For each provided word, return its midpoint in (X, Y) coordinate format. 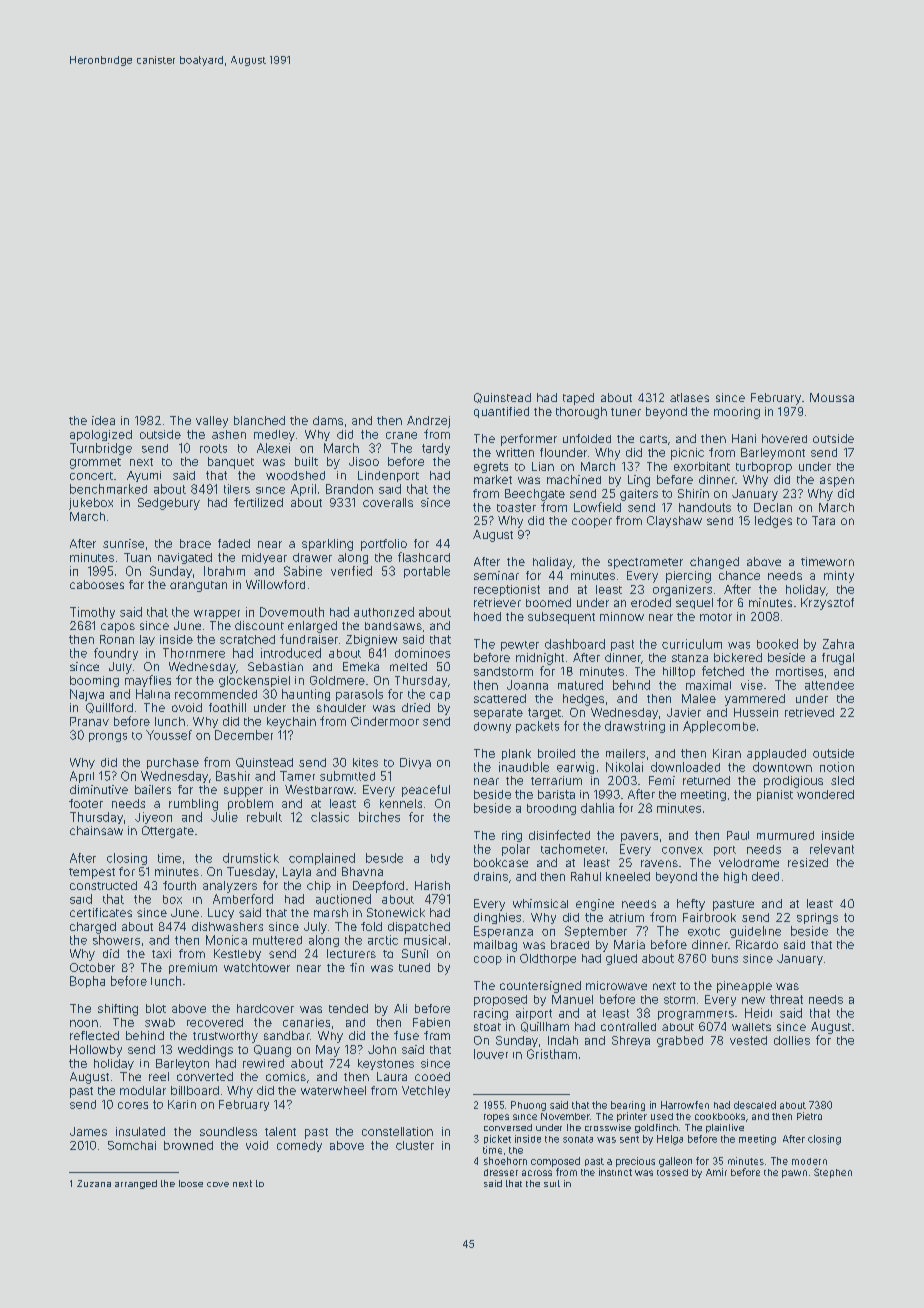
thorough (581, 413)
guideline (755, 932)
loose (191, 1183)
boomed (548, 602)
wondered (825, 794)
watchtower (257, 967)
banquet (231, 463)
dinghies (497, 918)
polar (516, 850)
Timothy (92, 613)
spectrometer (645, 563)
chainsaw (96, 830)
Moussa (832, 397)
